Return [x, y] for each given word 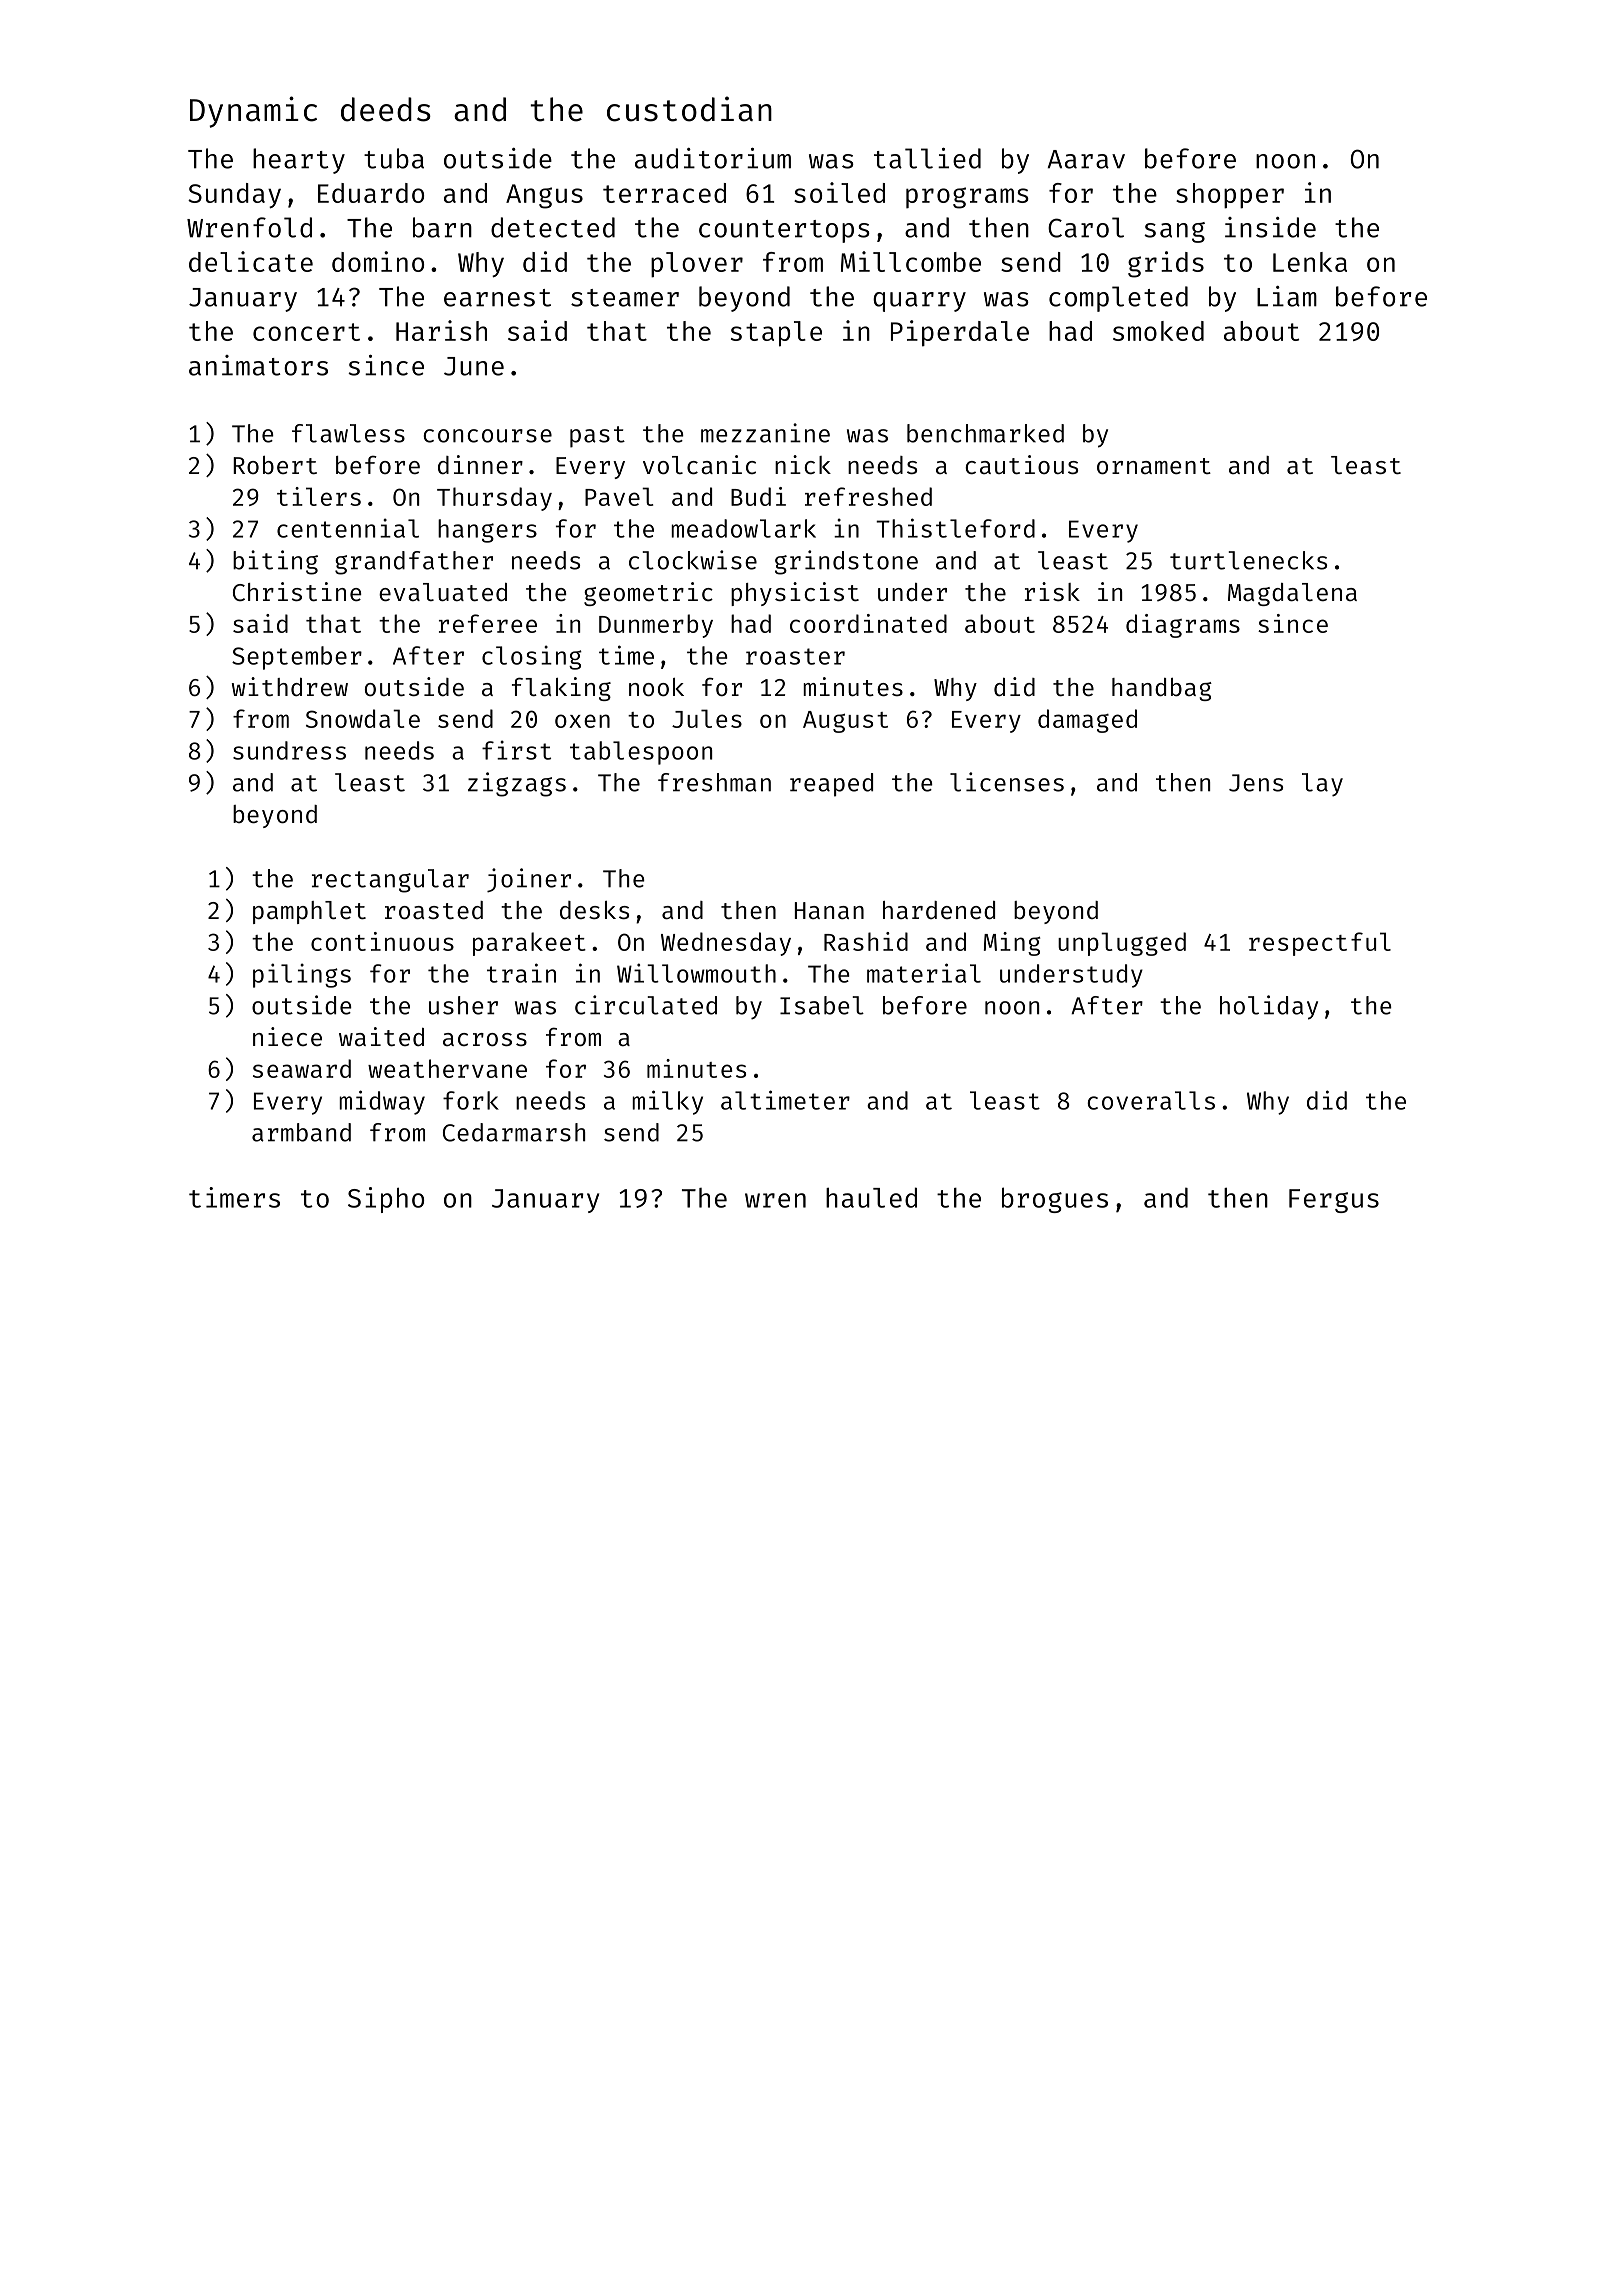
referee [488, 623]
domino [378, 261]
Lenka [1310, 262]
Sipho [386, 1200]
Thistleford [955, 528]
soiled [839, 192]
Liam [1287, 296]
